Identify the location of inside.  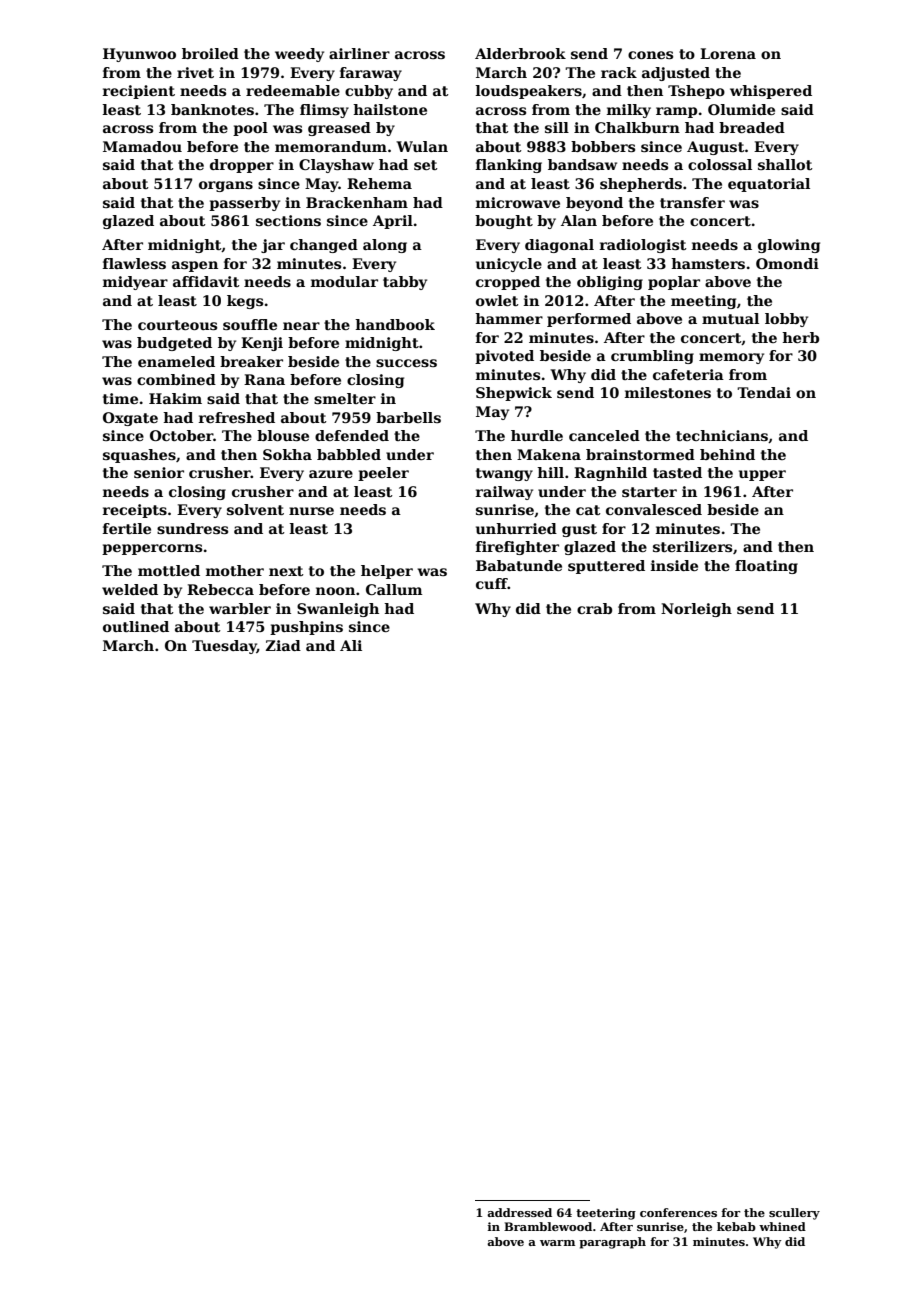
(674, 565).
